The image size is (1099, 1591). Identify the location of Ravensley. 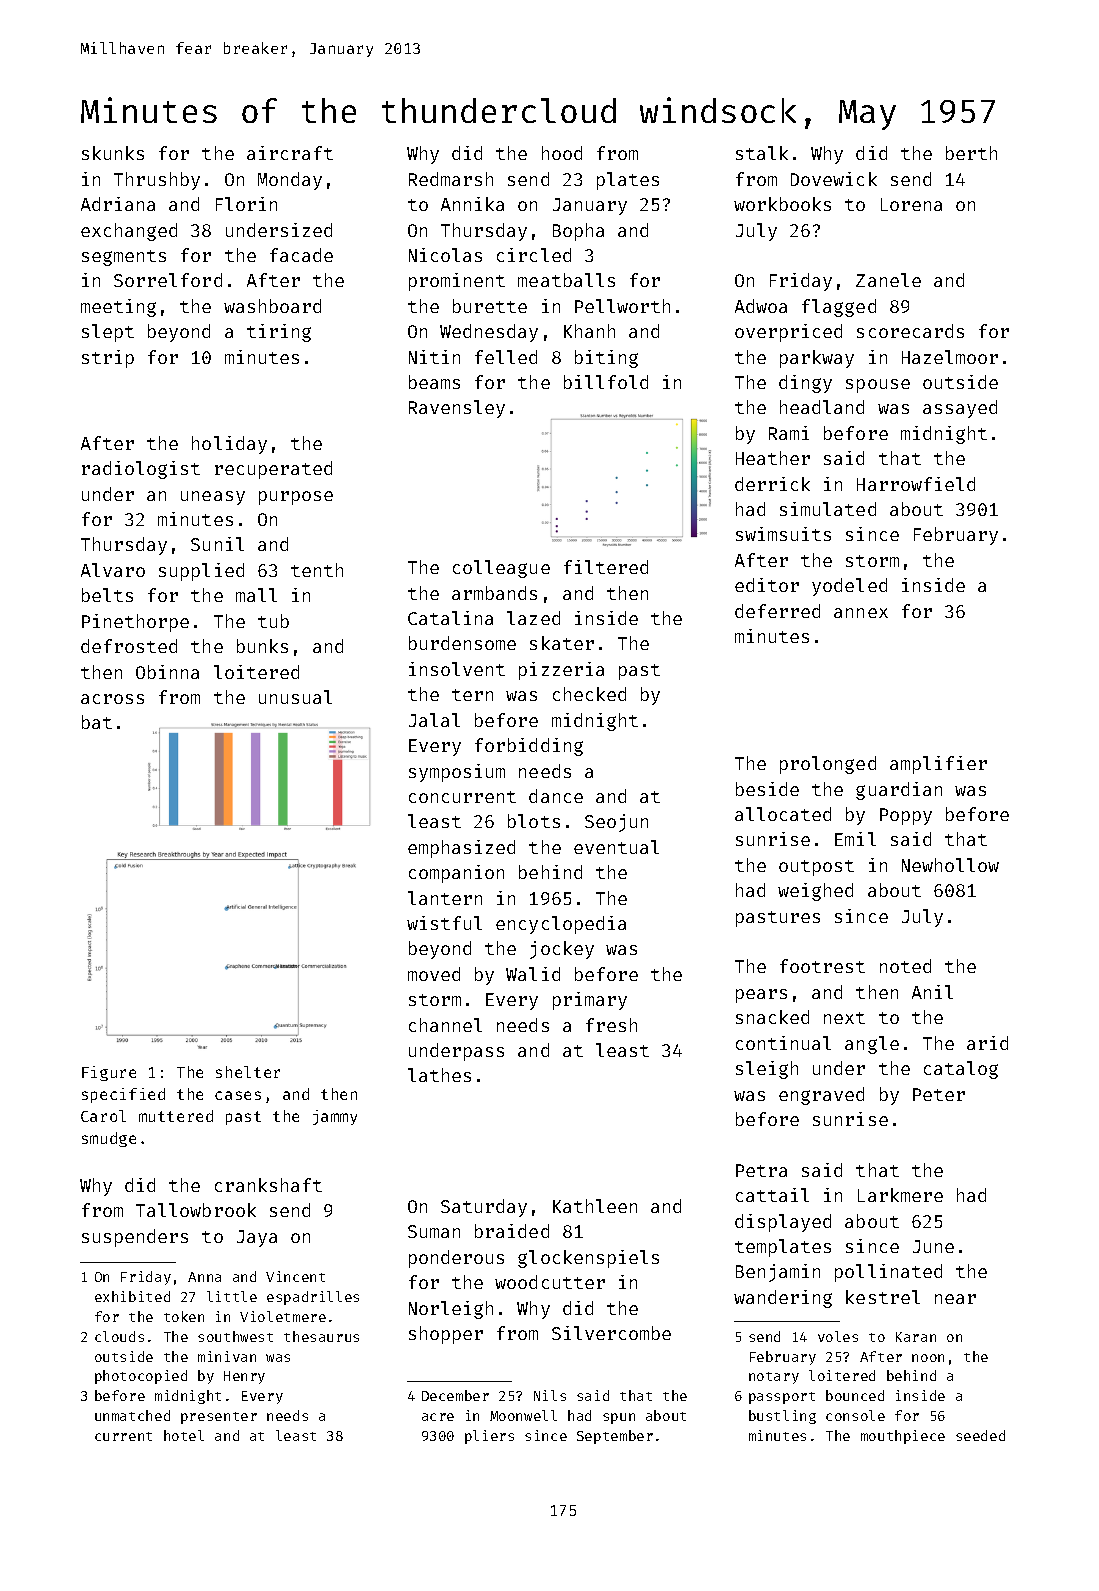
(457, 409).
